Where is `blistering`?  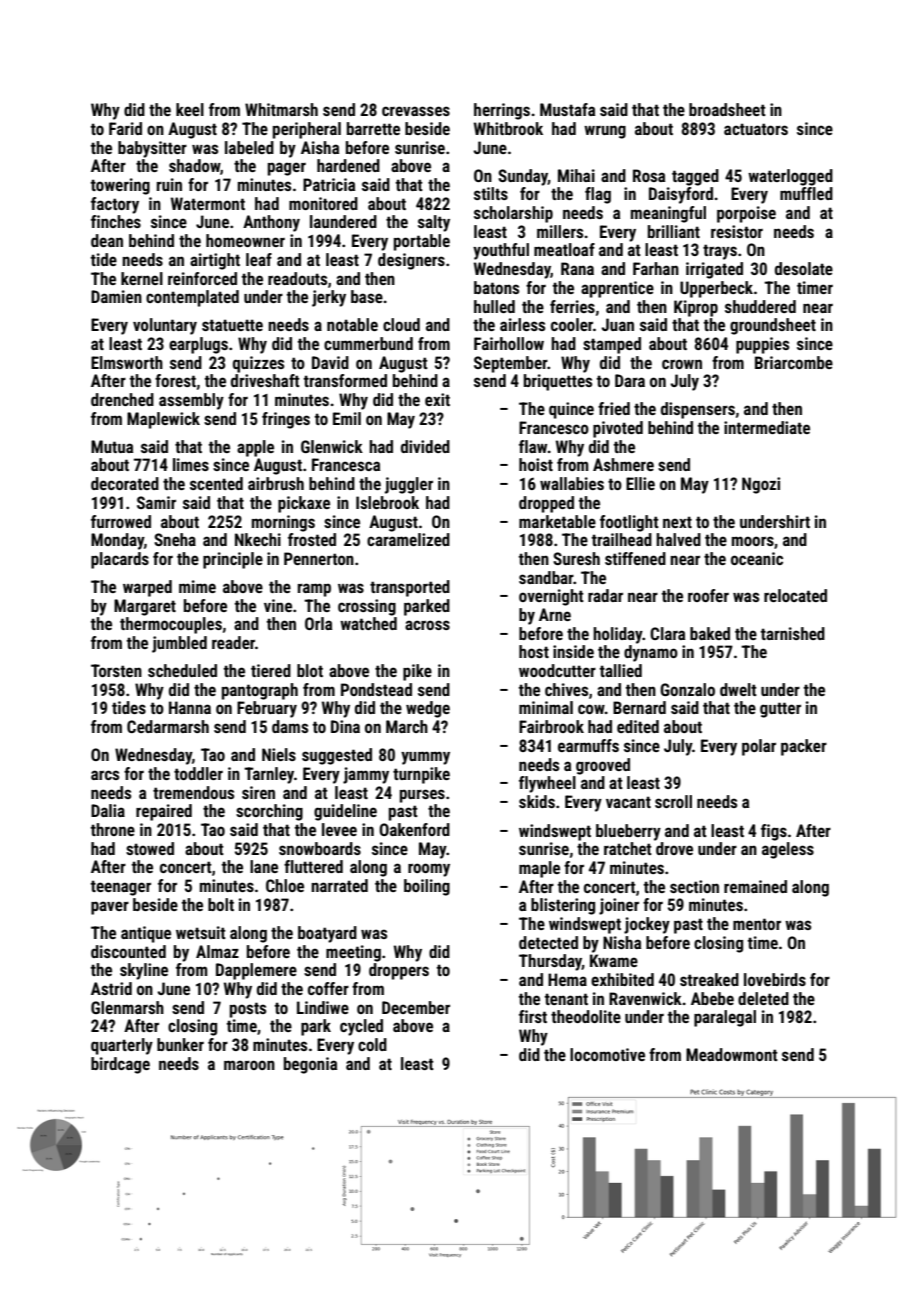
blistering is located at coordinates (563, 906).
